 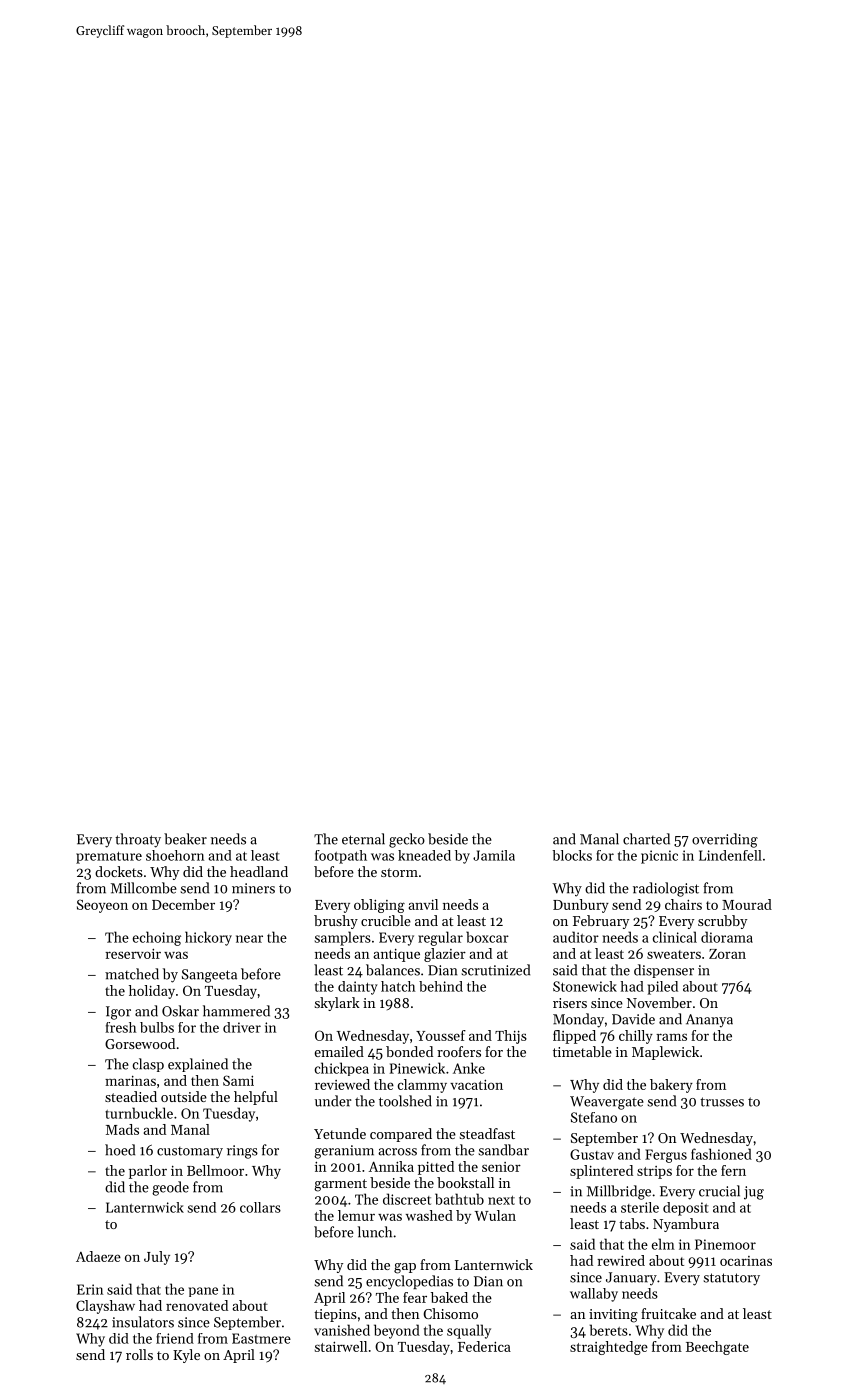 What do you see at coordinates (397, 1331) in the image?
I see `beyond` at bounding box center [397, 1331].
